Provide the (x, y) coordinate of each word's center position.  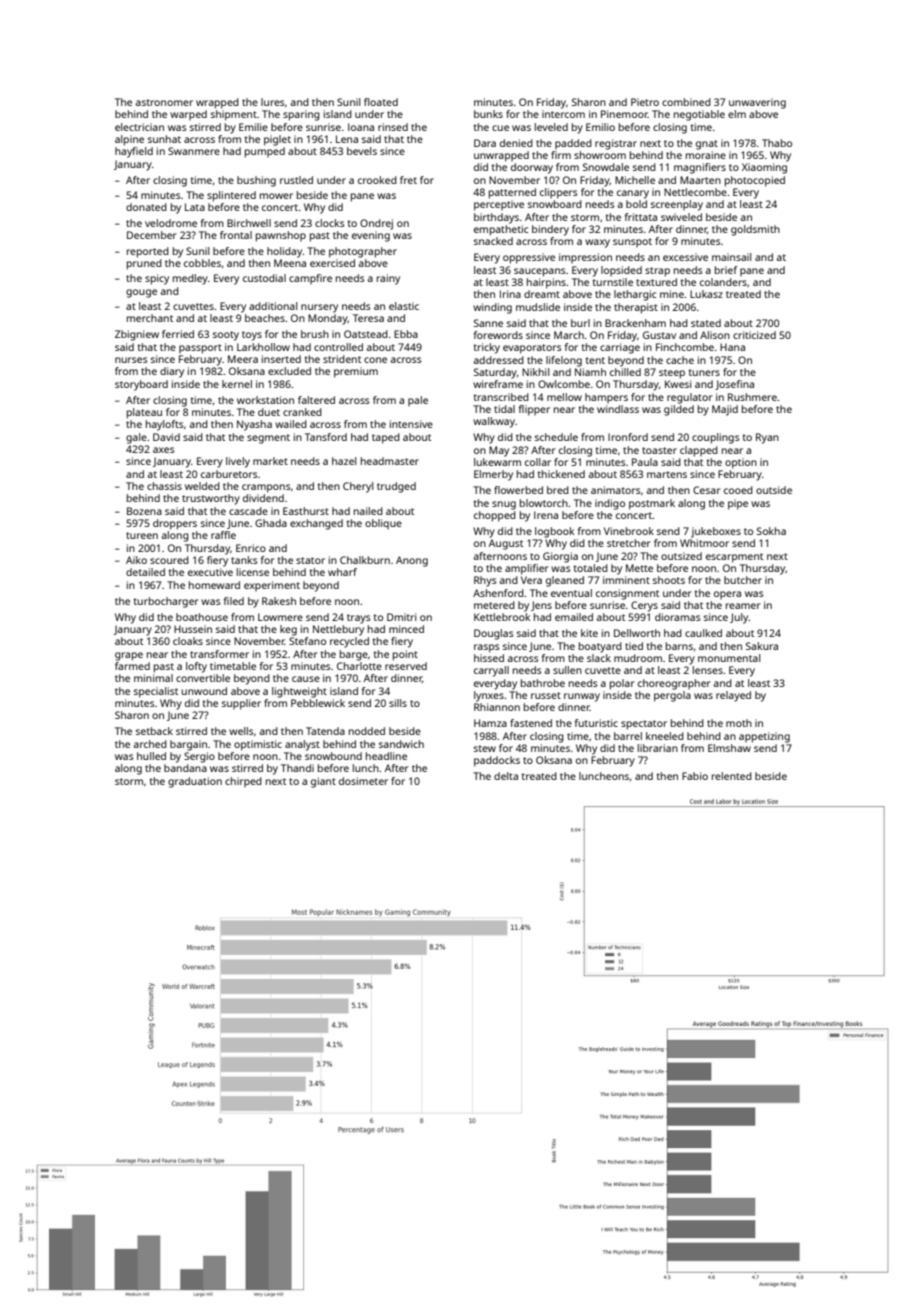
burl (580, 323)
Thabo (777, 143)
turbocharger (166, 602)
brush (315, 334)
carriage (620, 348)
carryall (491, 671)
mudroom (638, 658)
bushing (256, 181)
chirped (243, 782)
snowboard (555, 204)
